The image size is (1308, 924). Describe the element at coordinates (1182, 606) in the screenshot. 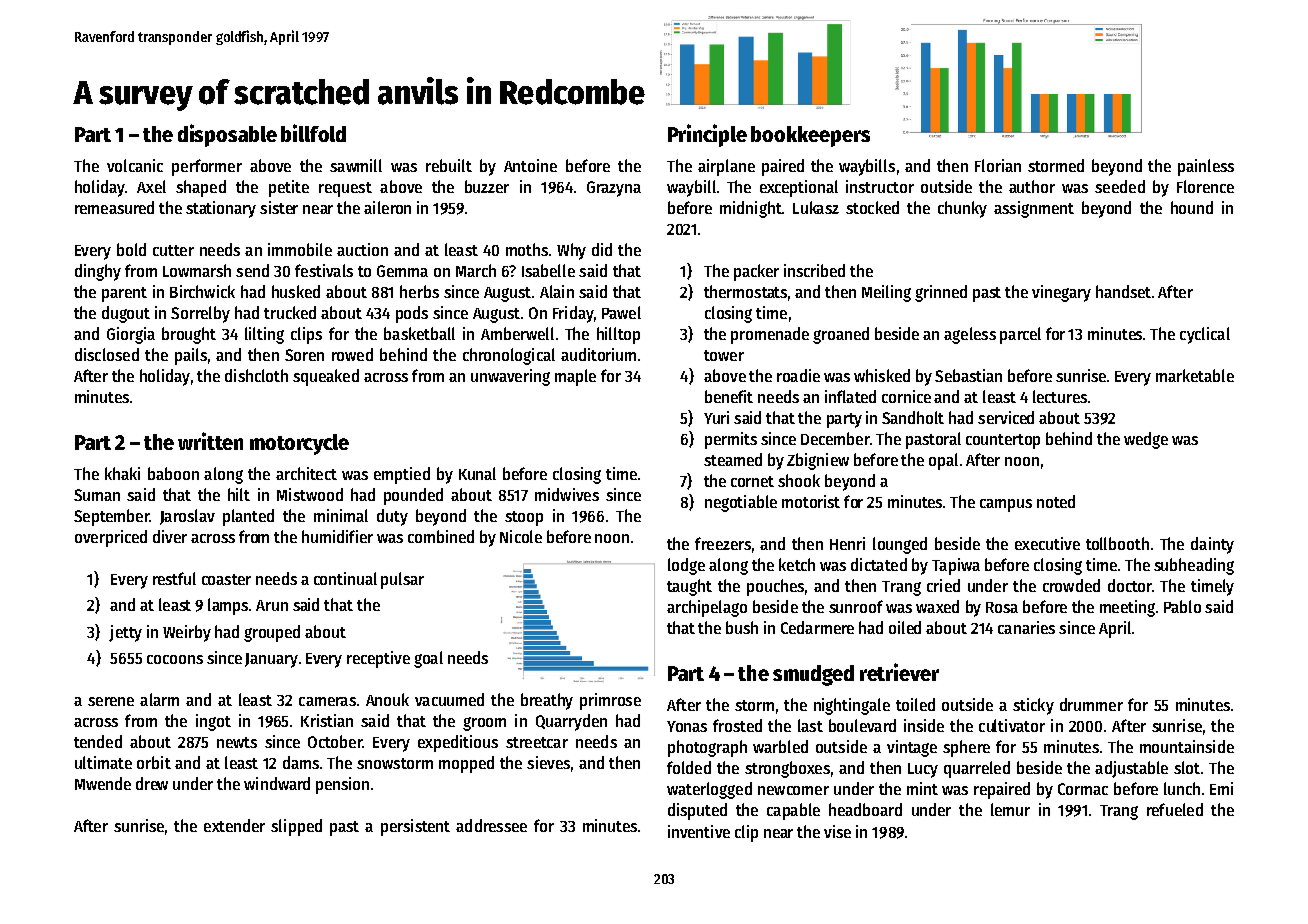

I see `Pablo` at that location.
